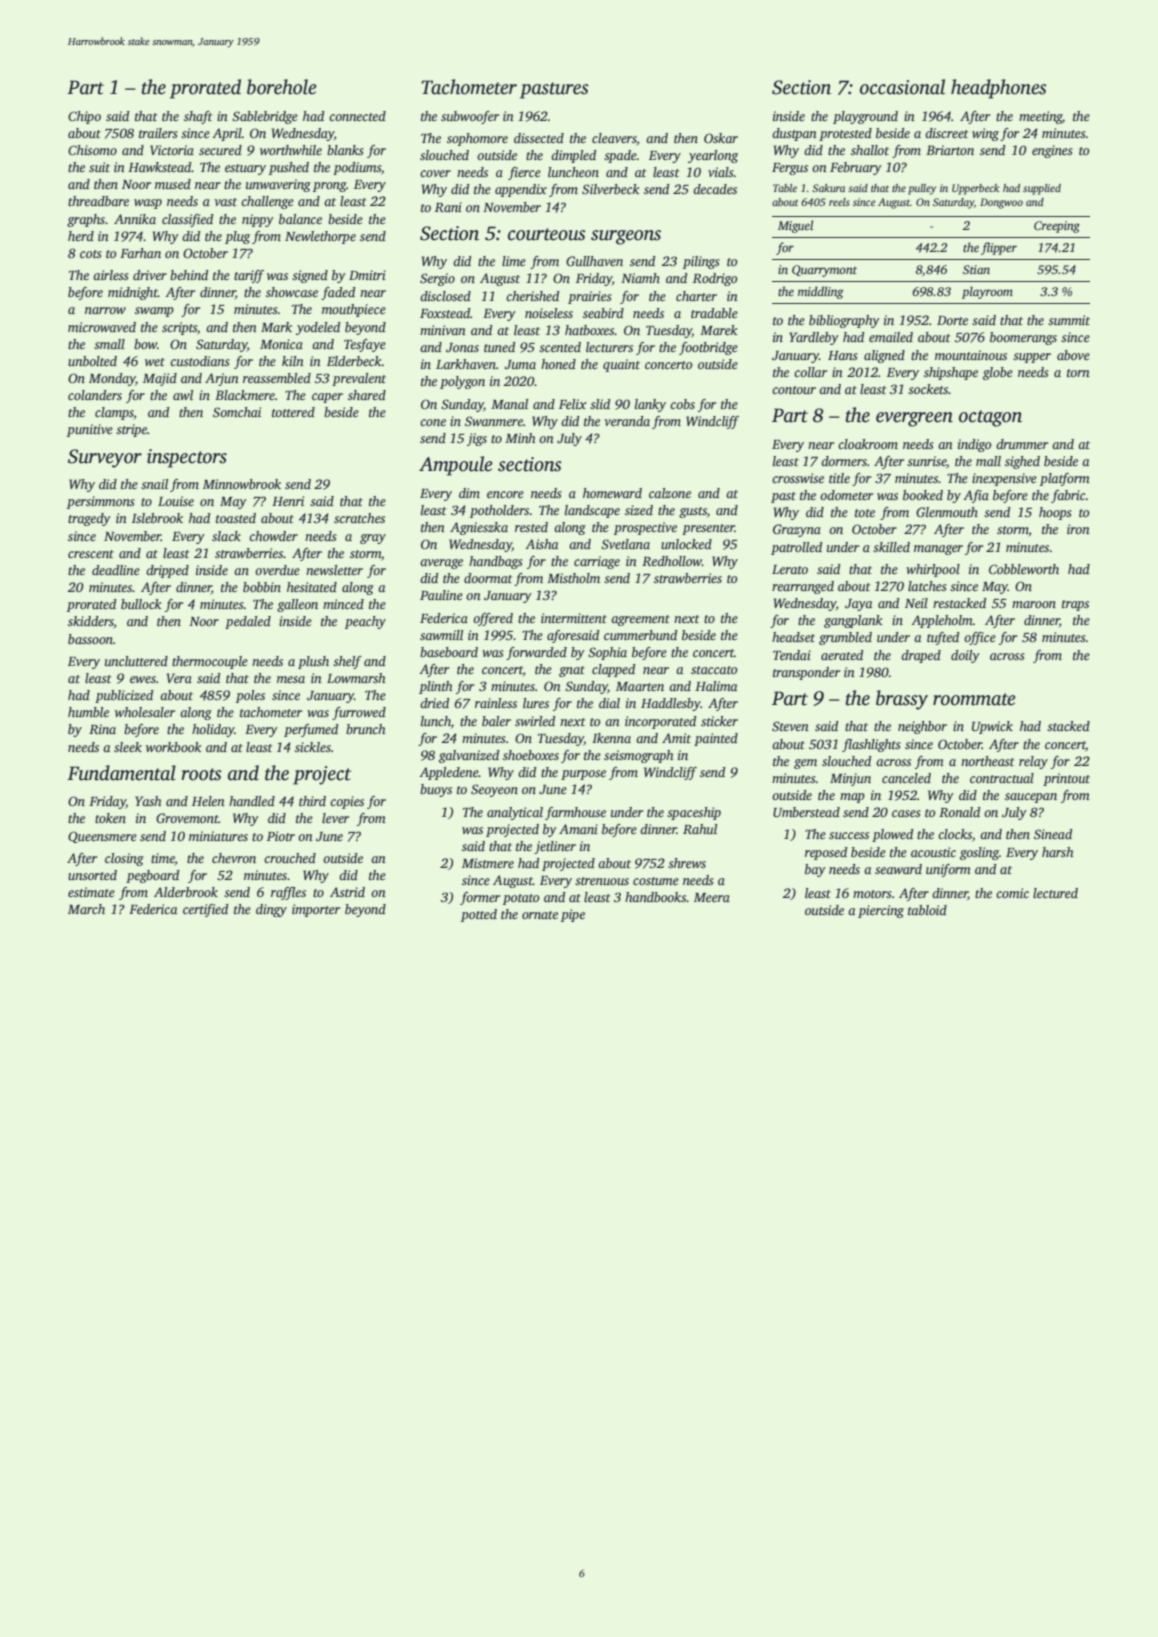  What do you see at coordinates (449, 652) in the screenshot?
I see `baseboard` at bounding box center [449, 652].
